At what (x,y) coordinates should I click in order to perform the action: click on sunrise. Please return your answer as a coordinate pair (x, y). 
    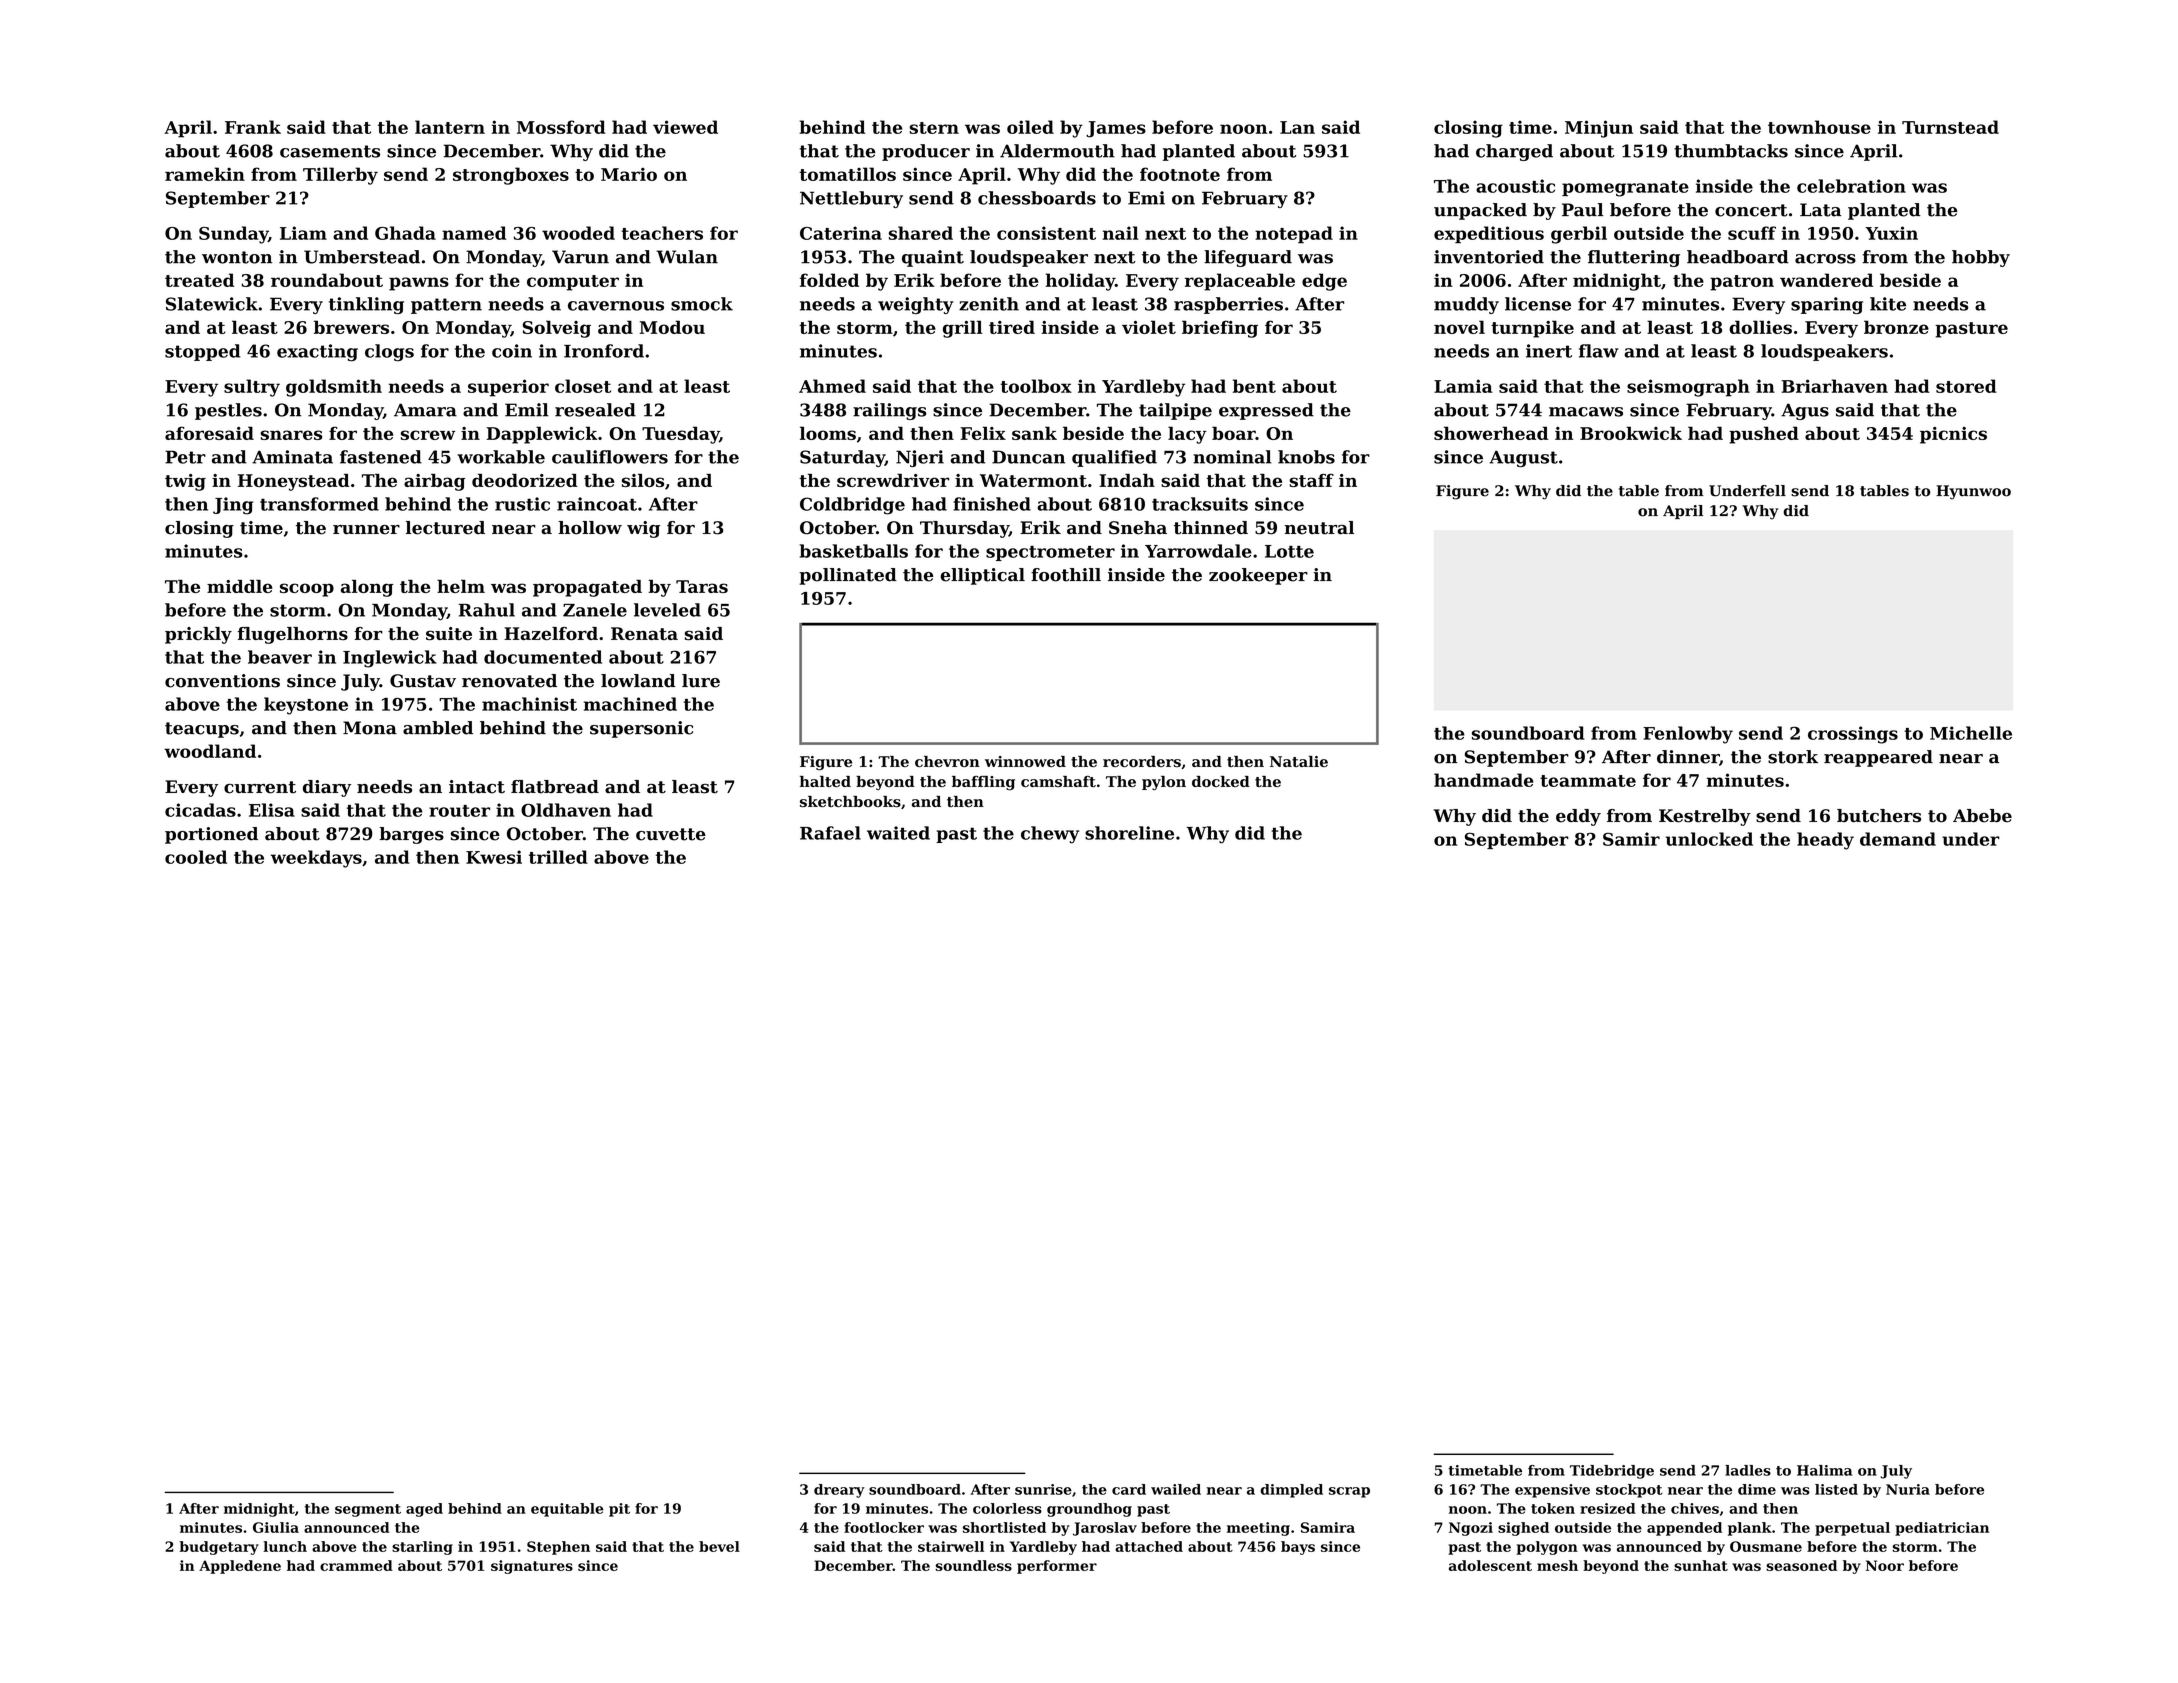
    Looking at the image, I should click on (1043, 1489).
